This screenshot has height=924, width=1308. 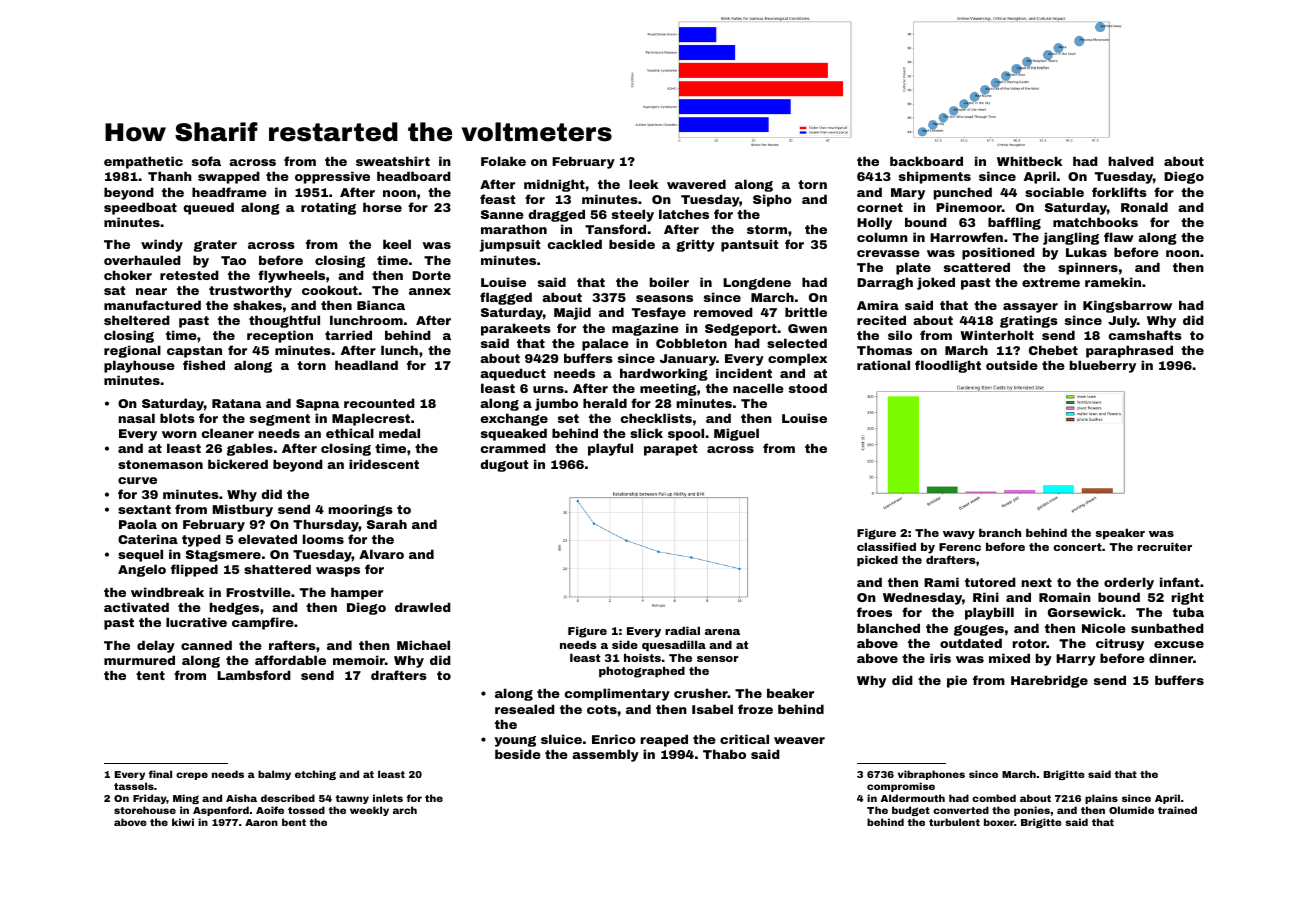 I want to click on dugout, so click(x=504, y=465).
